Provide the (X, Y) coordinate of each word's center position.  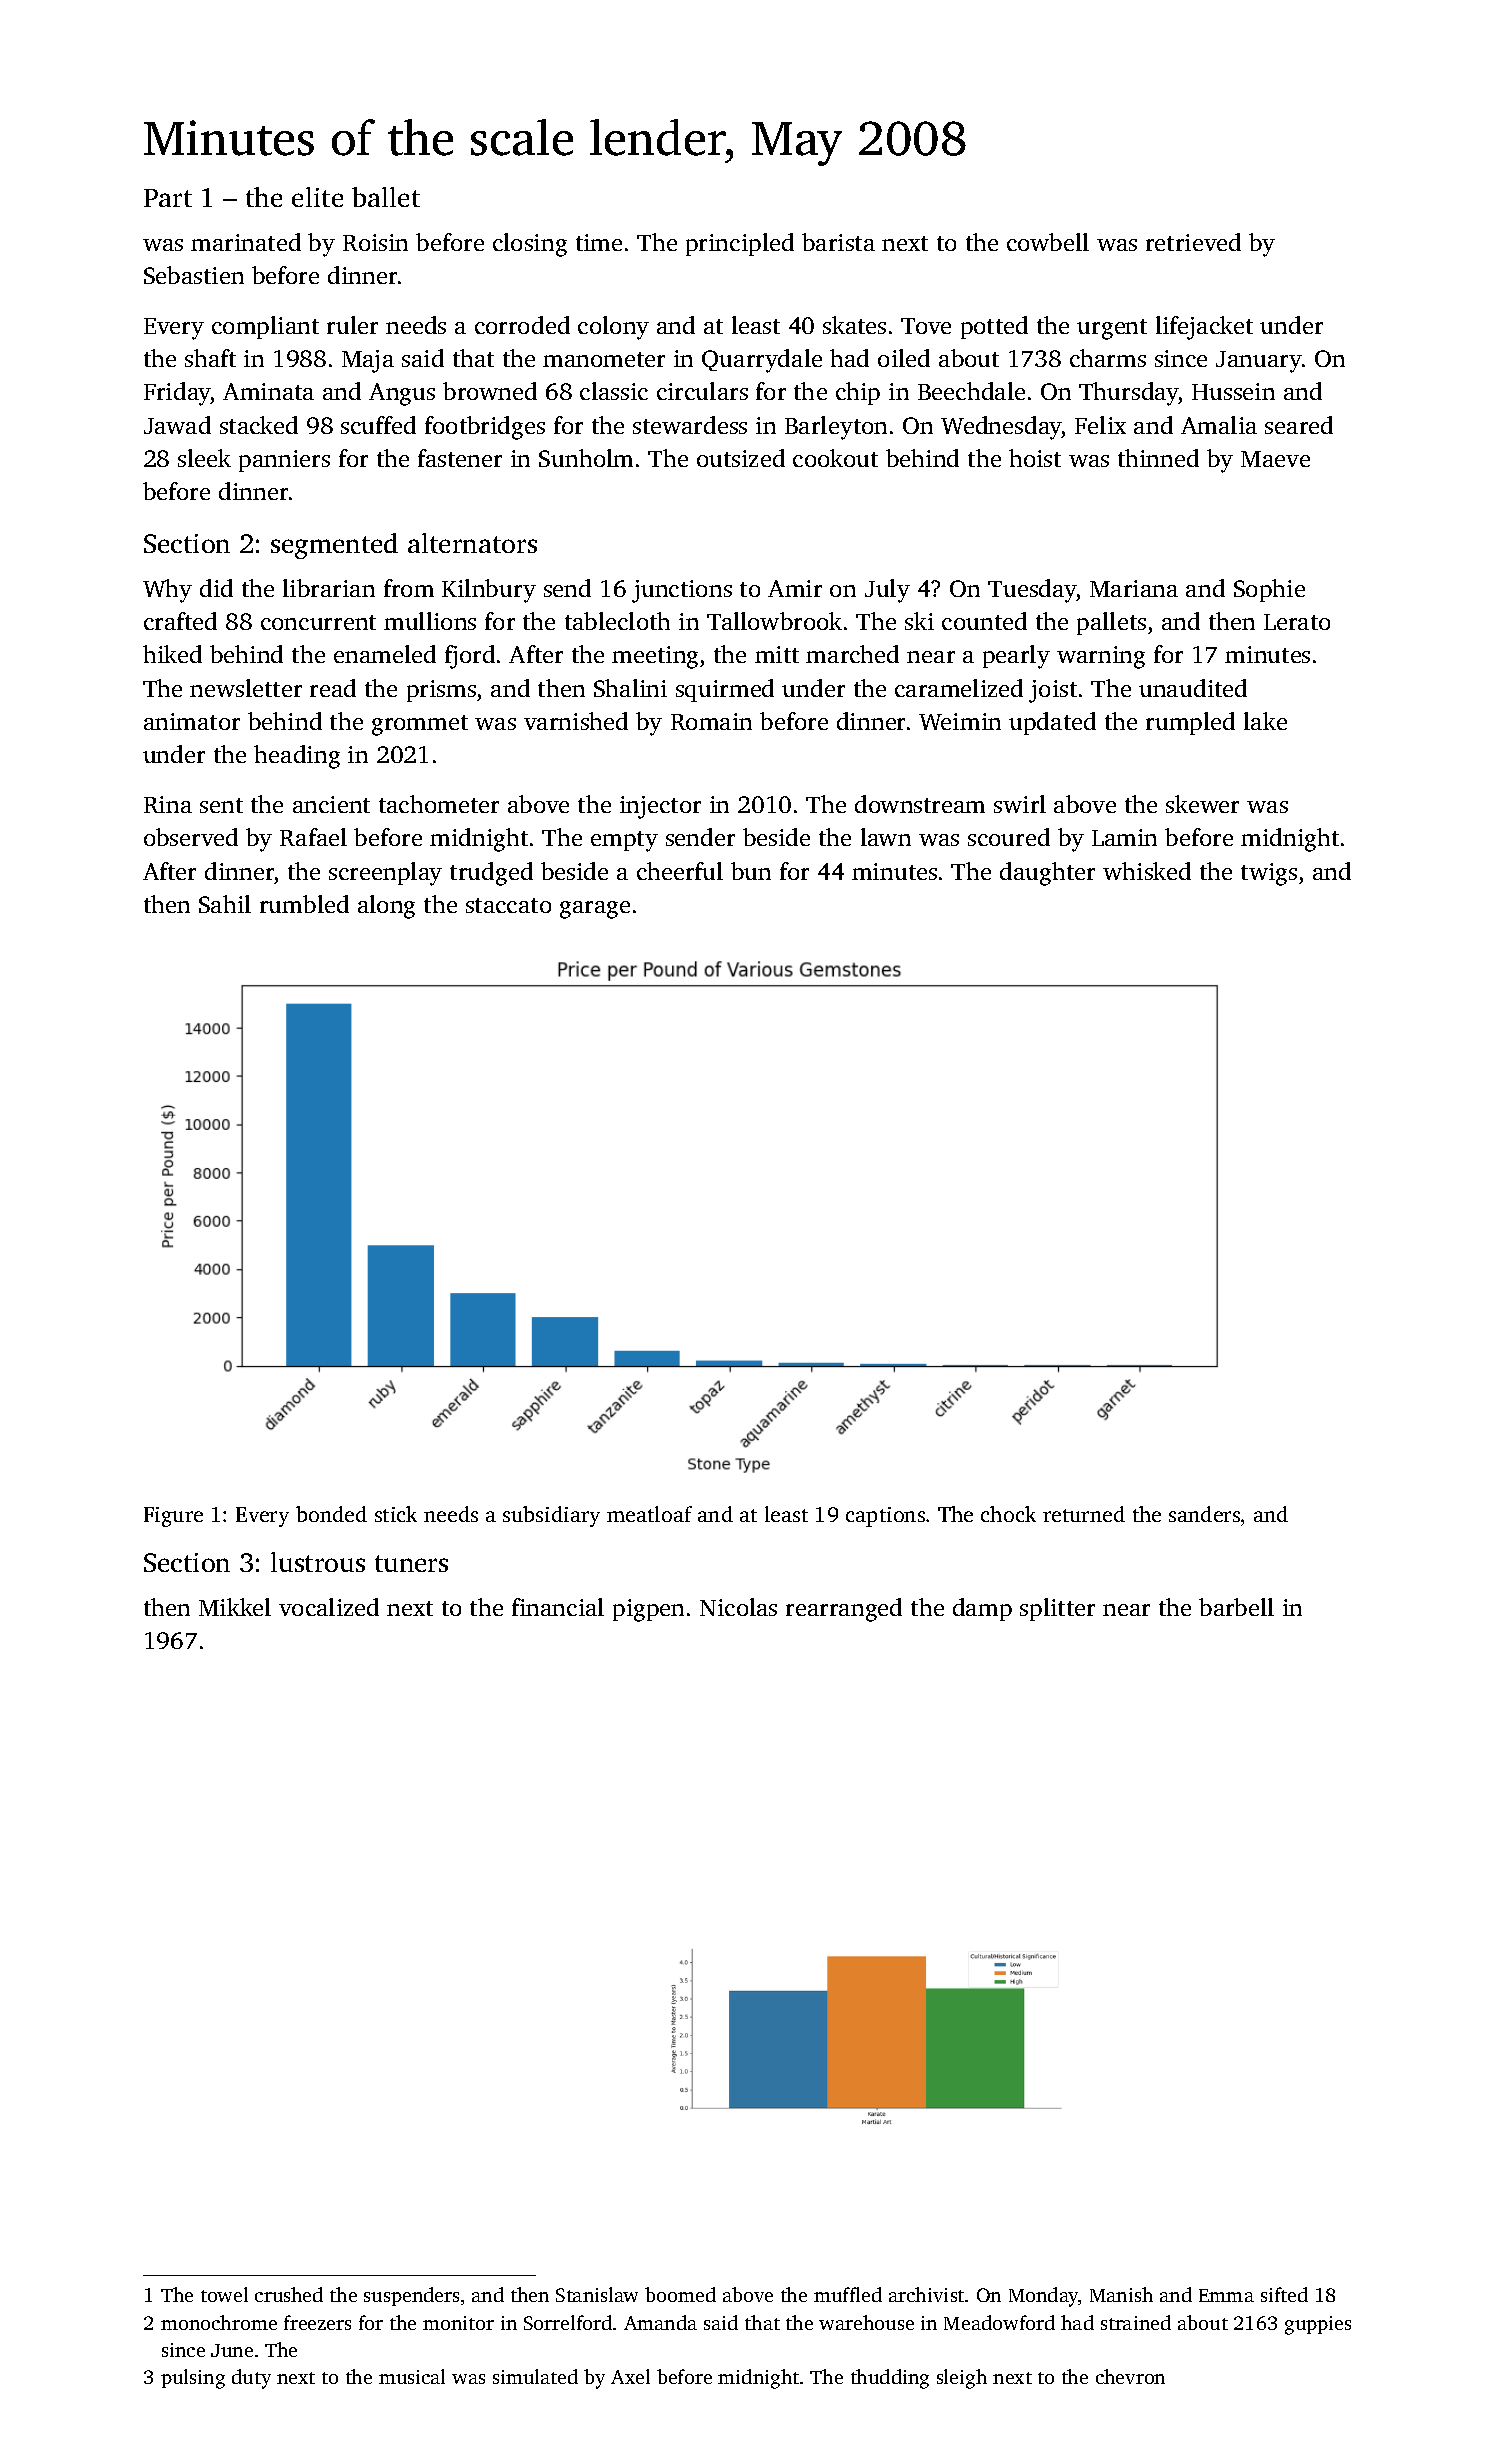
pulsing (193, 2379)
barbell (1236, 1607)
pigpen (648, 1610)
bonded (331, 1514)
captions (885, 1517)
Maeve (1275, 459)
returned (1084, 1514)
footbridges (485, 428)
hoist (1035, 458)
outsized (741, 458)
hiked (172, 654)
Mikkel (235, 1607)
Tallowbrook (774, 621)
